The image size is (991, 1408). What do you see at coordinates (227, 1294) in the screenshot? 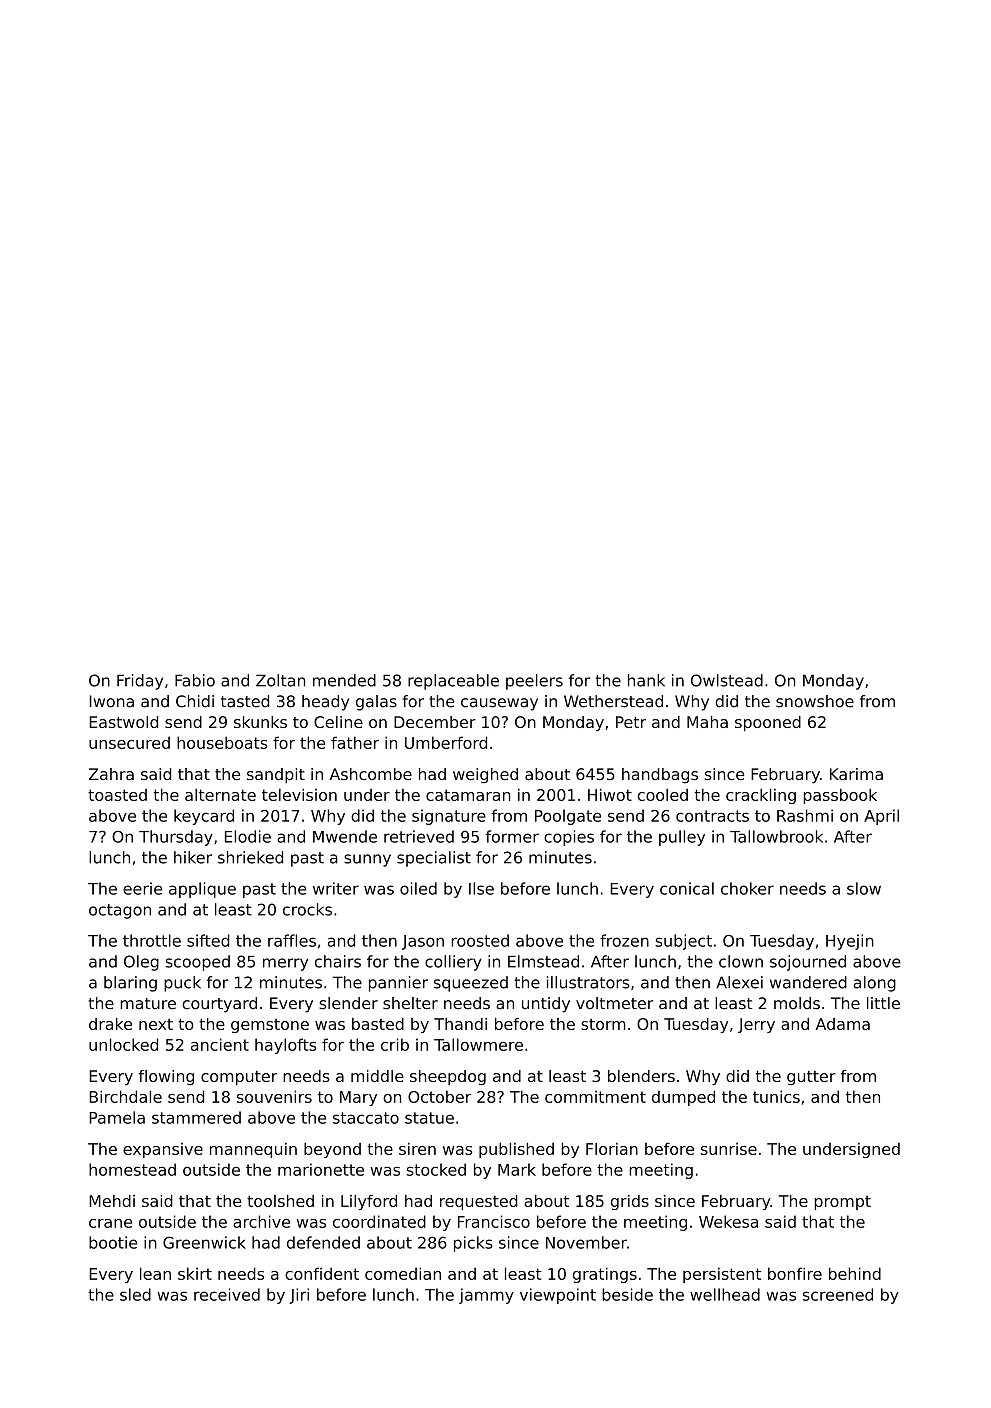
I see `received` at bounding box center [227, 1294].
